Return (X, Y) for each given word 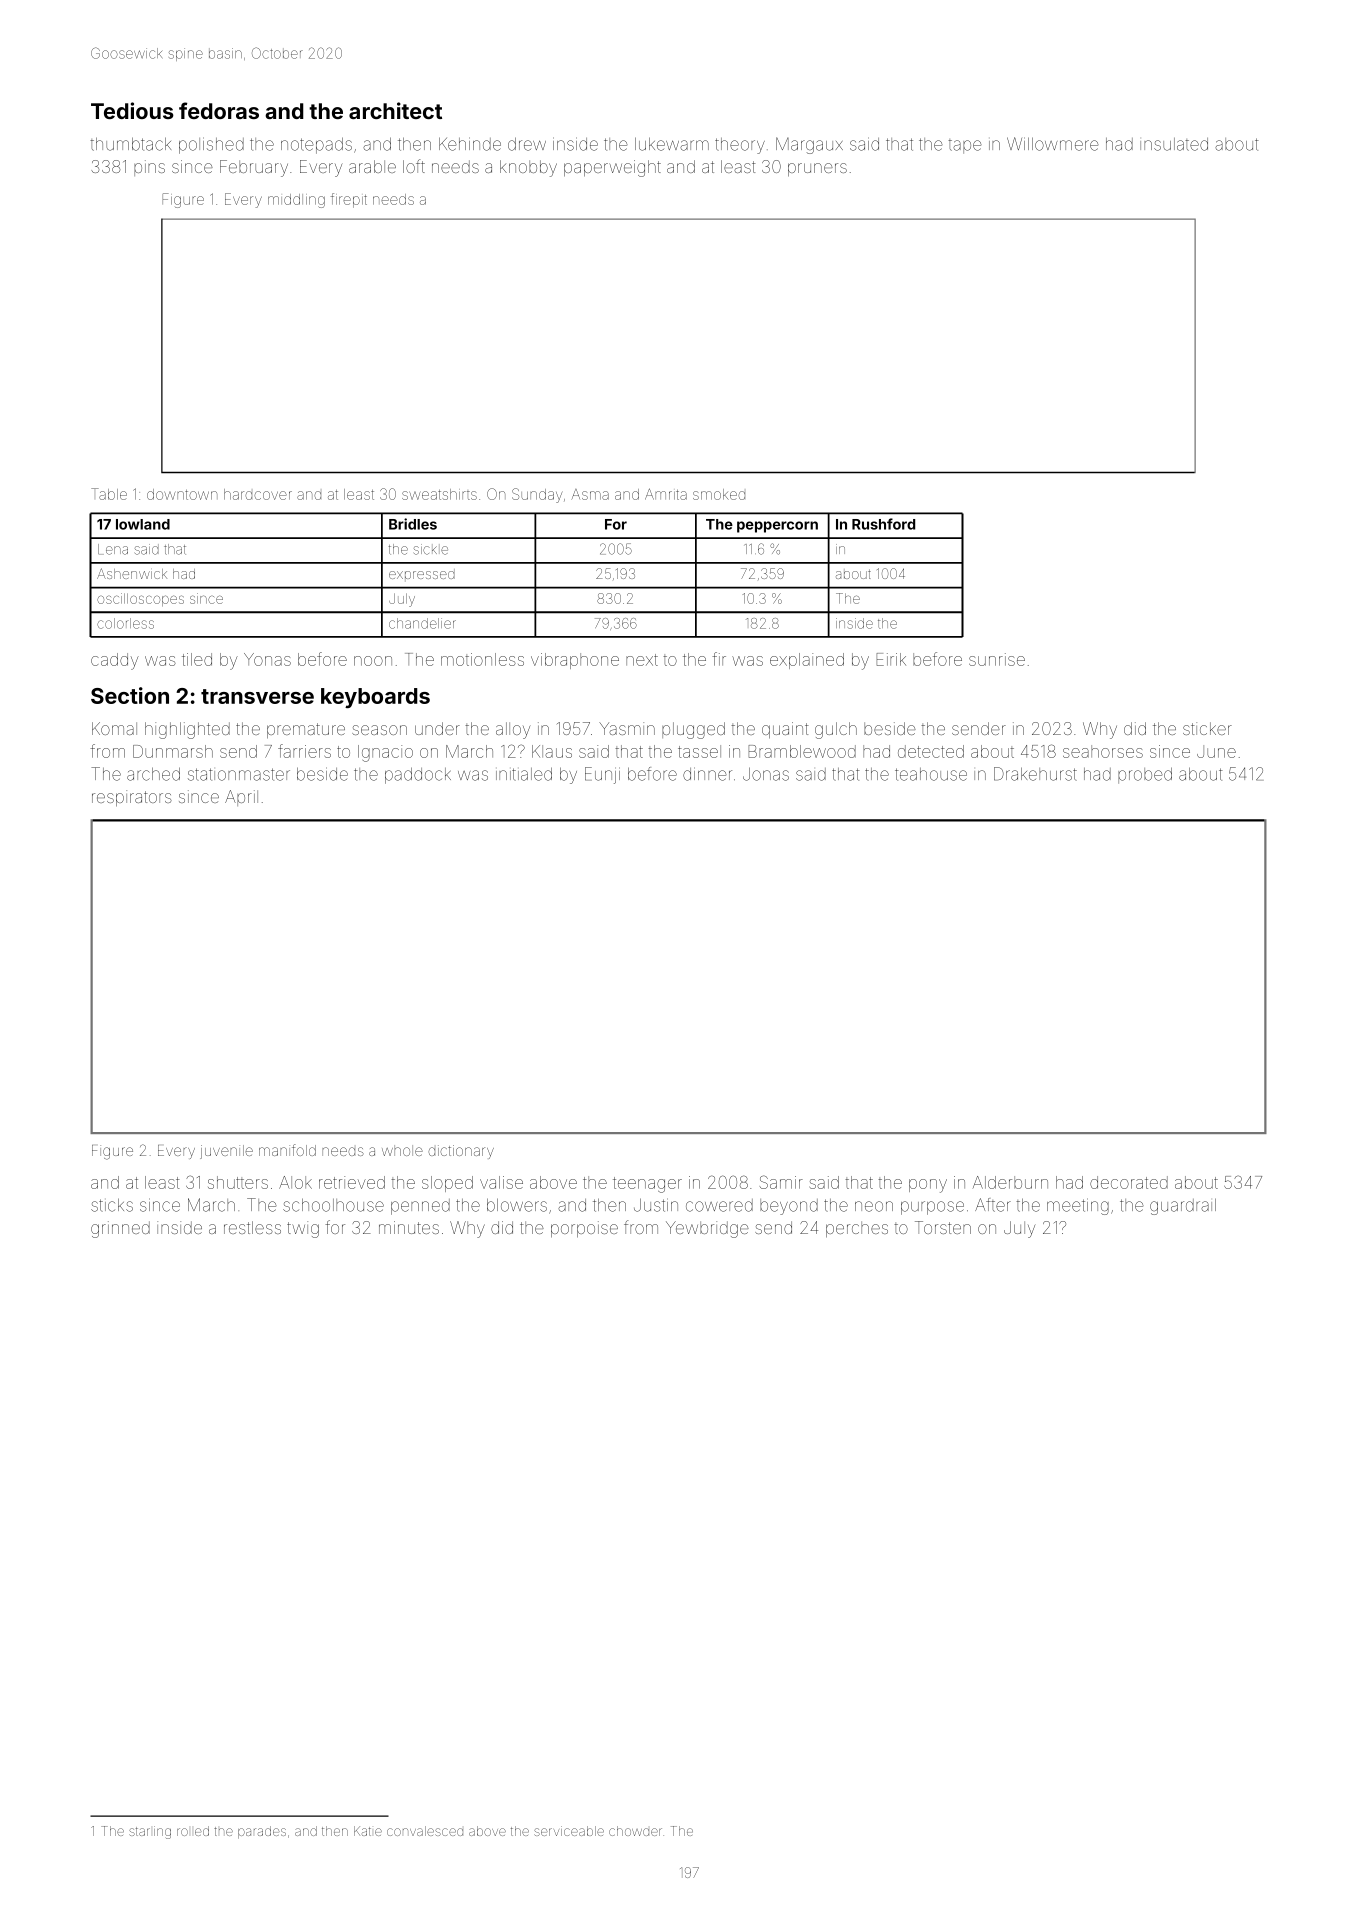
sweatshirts (439, 494)
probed (1145, 776)
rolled (193, 1831)
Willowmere (1053, 144)
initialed (524, 774)
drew (527, 144)
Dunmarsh (173, 751)
